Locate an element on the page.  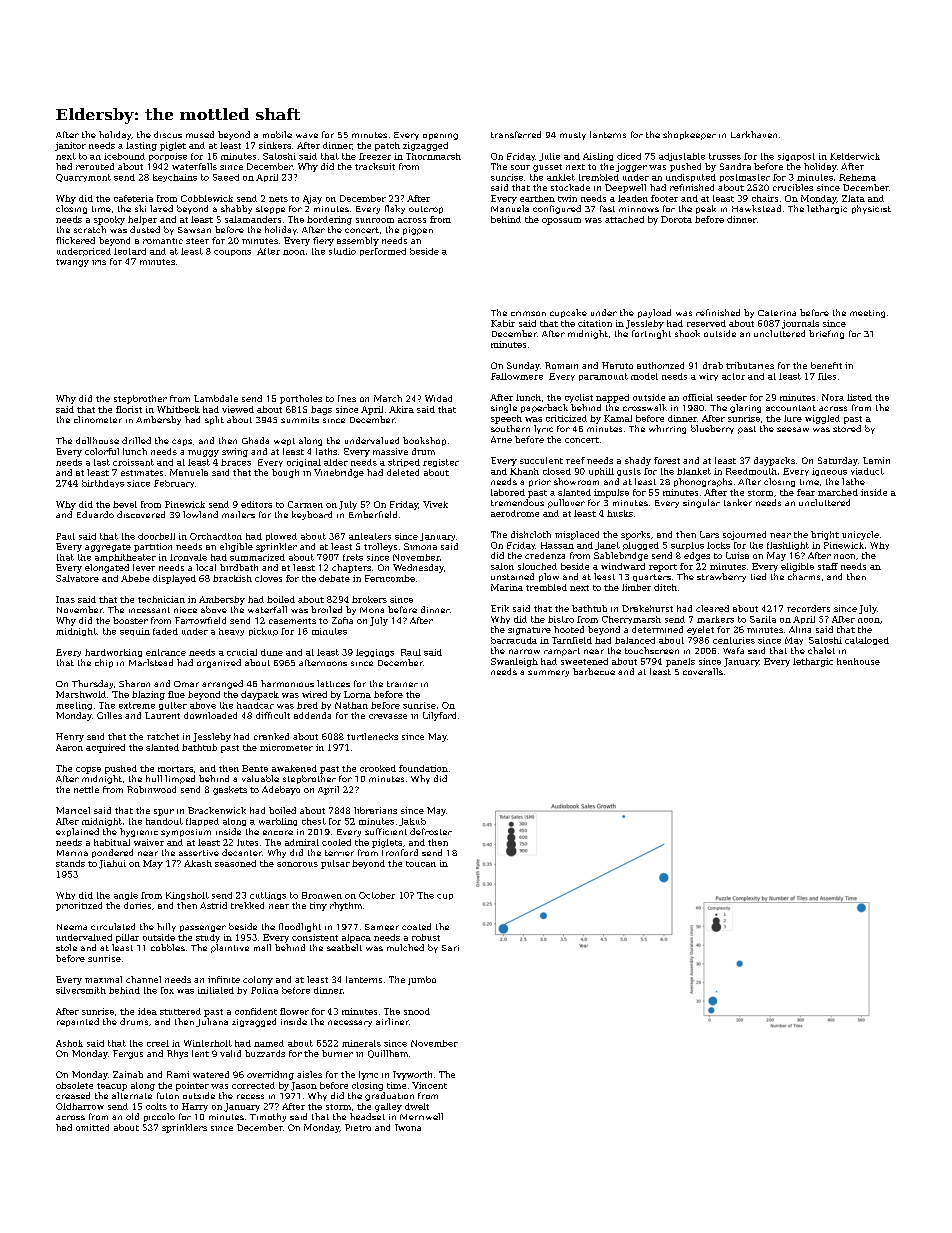
Khanh is located at coordinates (524, 471).
